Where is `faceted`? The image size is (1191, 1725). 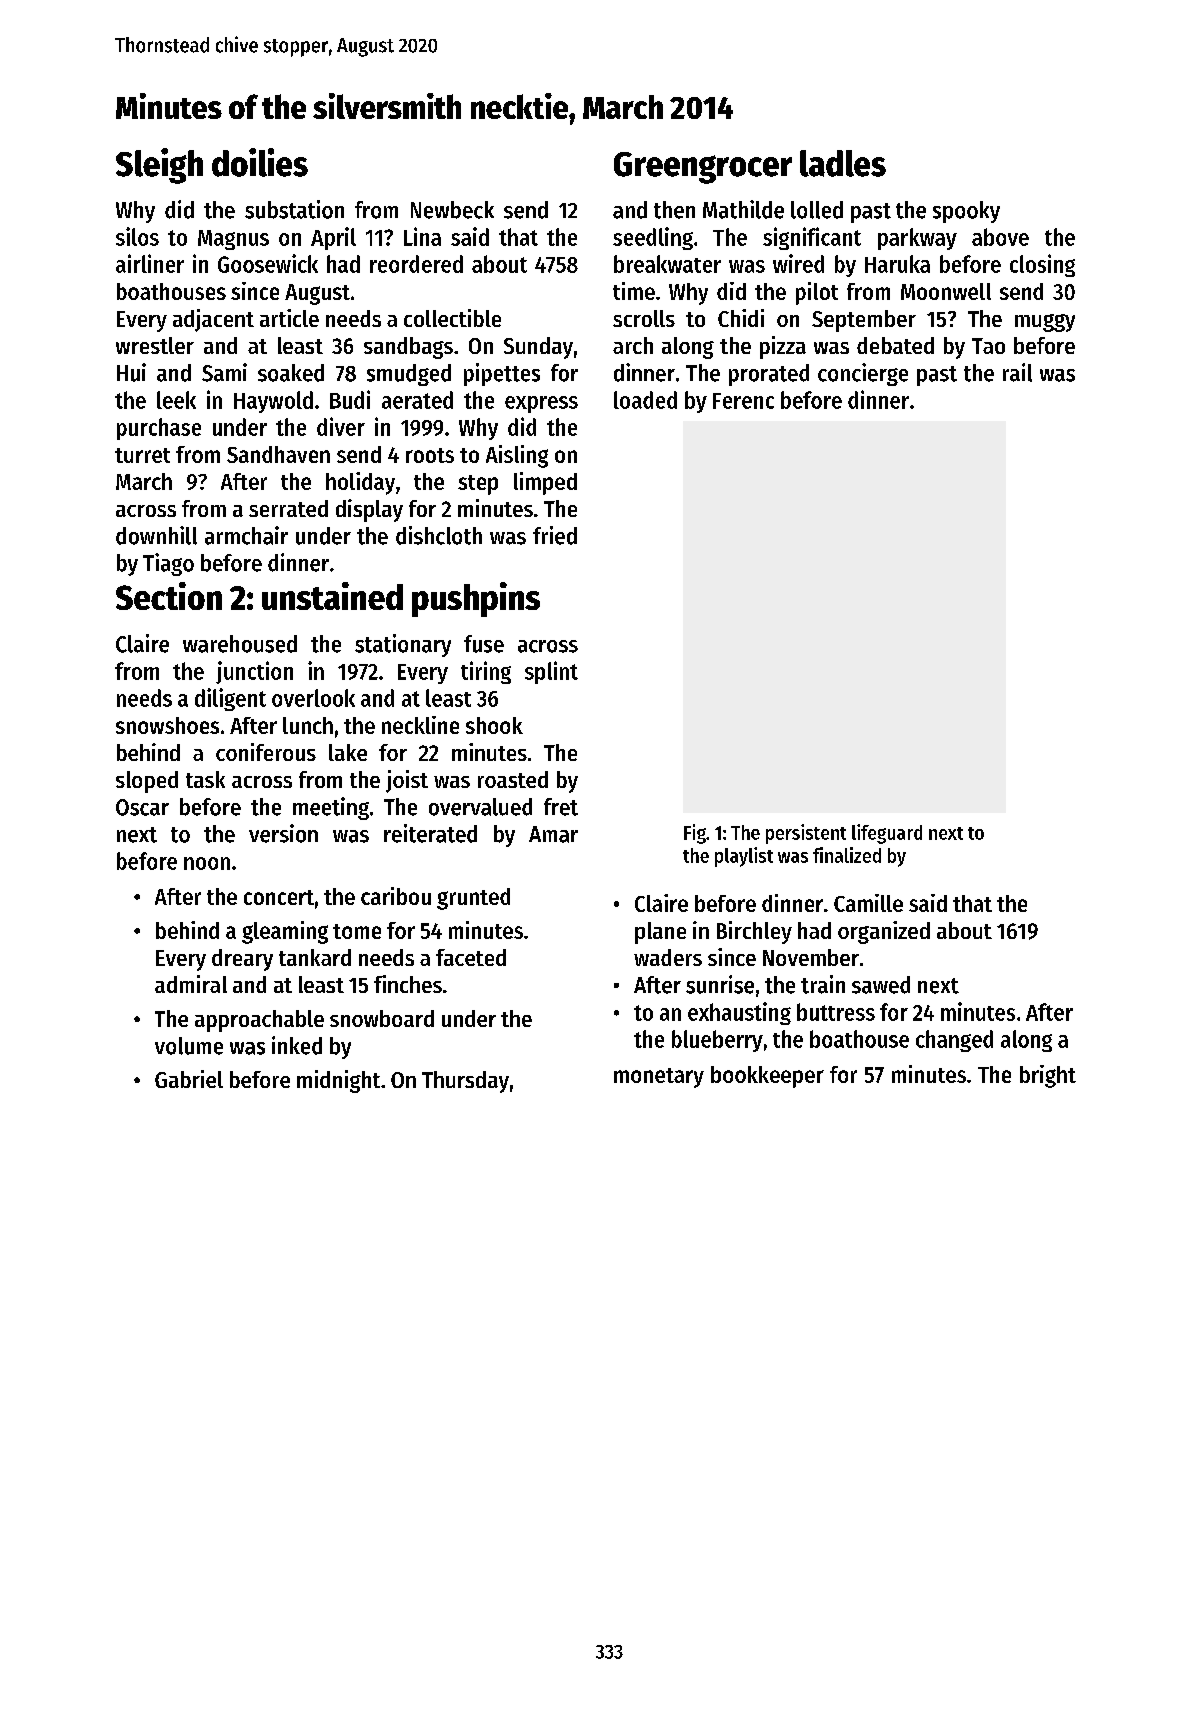
faceted is located at coordinates (471, 957).
